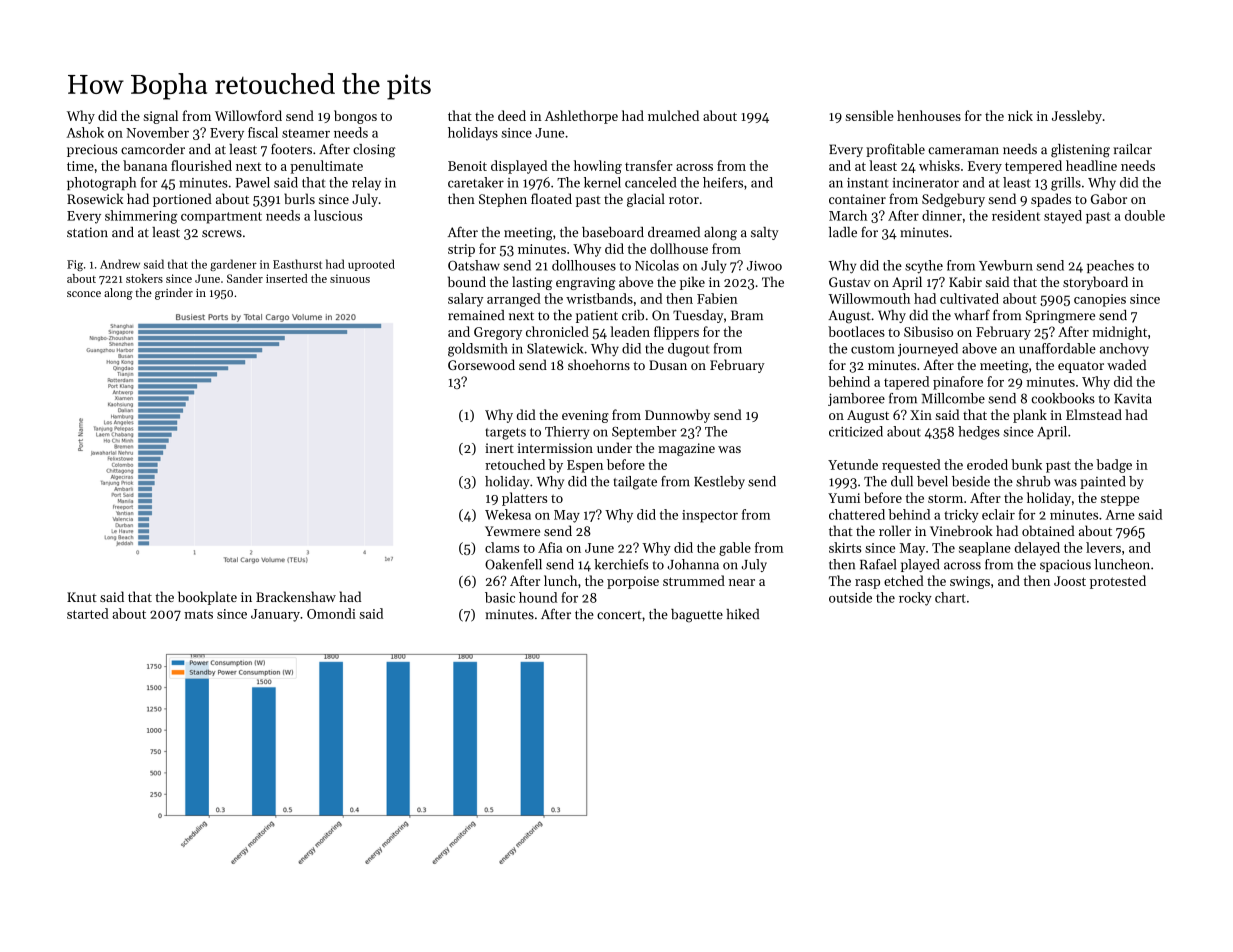 The image size is (1233, 952). I want to click on scythe, so click(924, 267).
